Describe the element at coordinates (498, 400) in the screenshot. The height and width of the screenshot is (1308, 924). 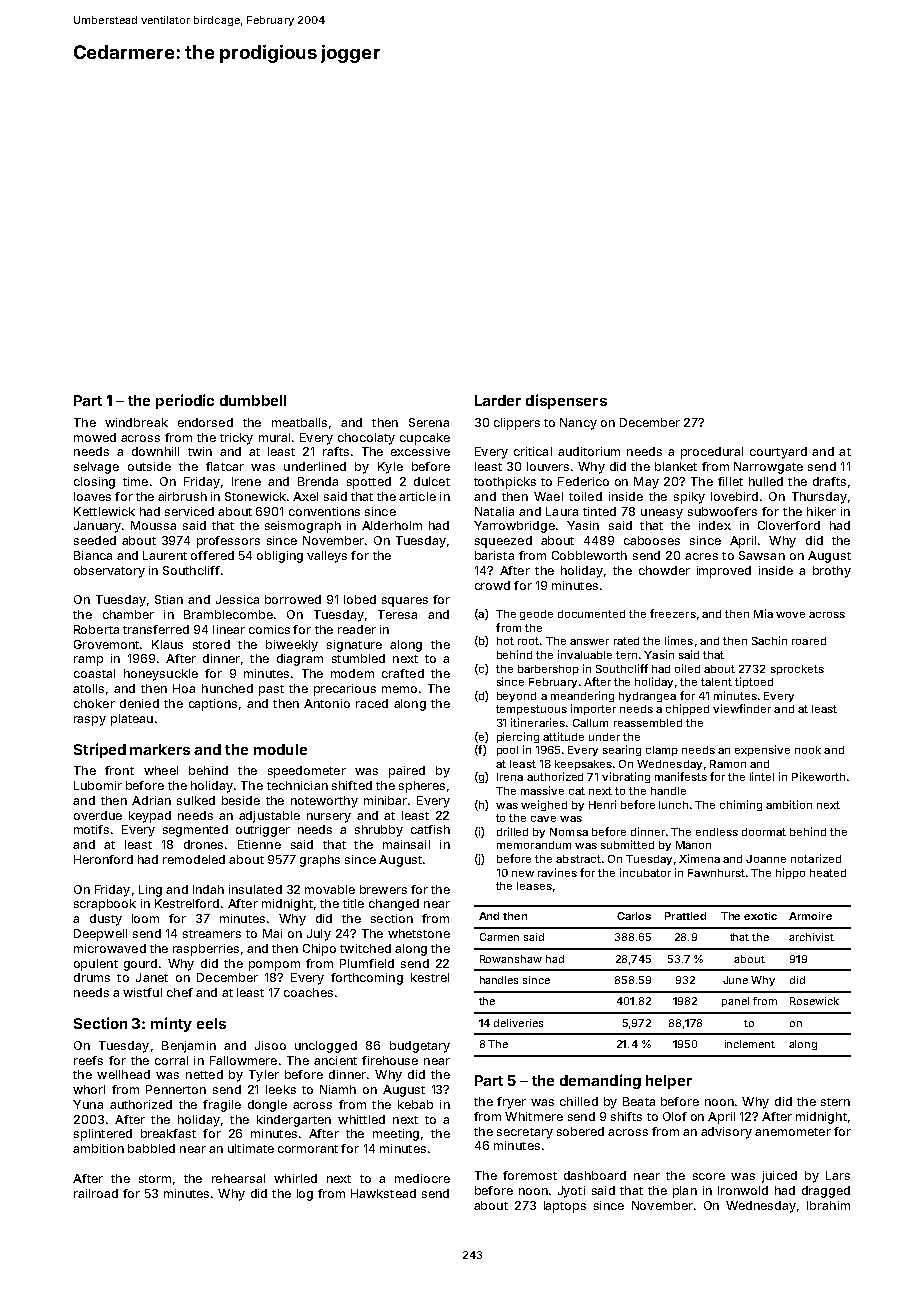
I see `Larder` at that location.
